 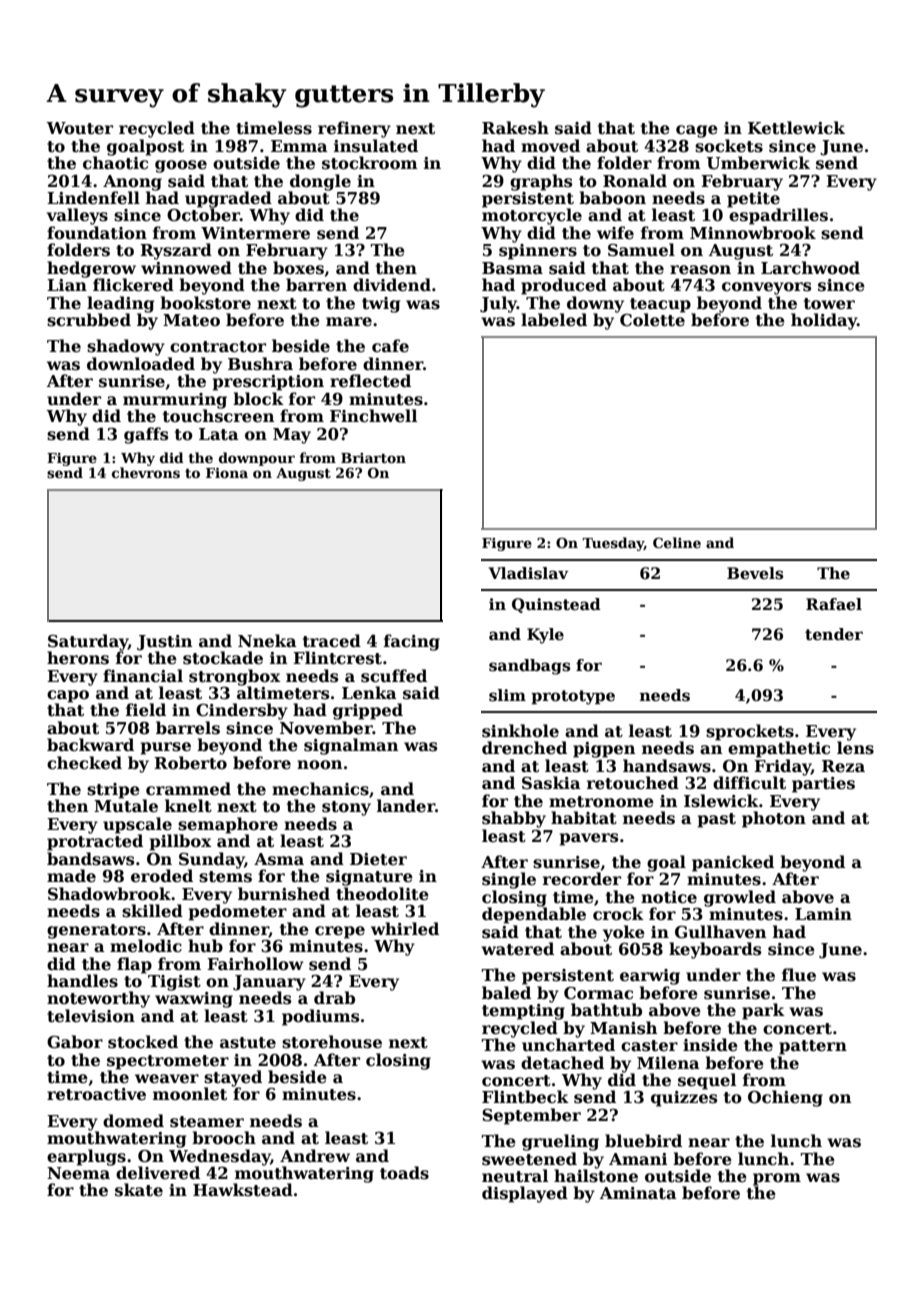 I want to click on traced, so click(x=332, y=641).
